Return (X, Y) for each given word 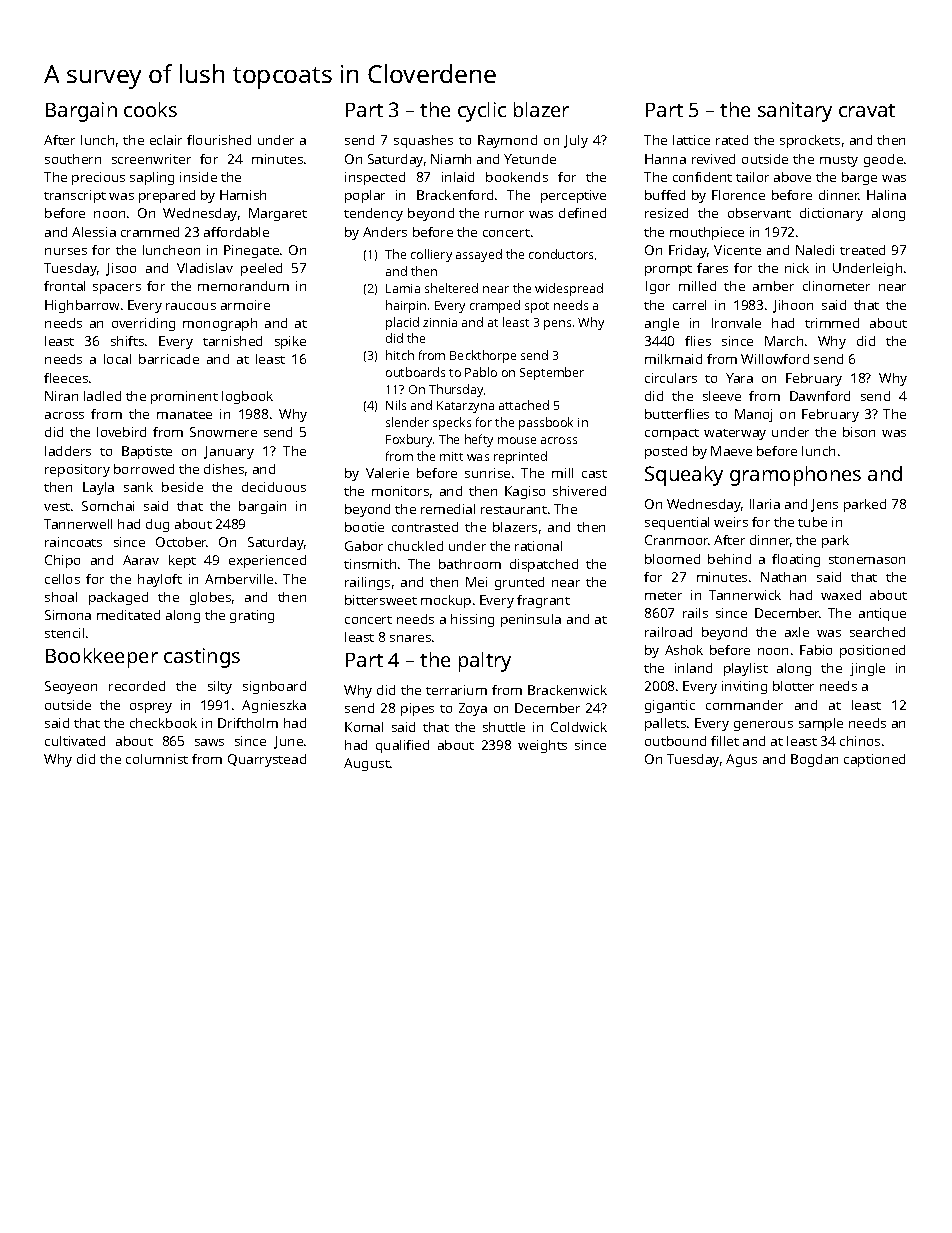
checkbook (163, 723)
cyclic (482, 112)
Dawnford (820, 396)
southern (73, 159)
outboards (415, 372)
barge (859, 178)
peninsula (531, 620)
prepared (167, 196)
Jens (824, 505)
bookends (517, 177)
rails (695, 613)
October (181, 542)
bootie (364, 527)
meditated (128, 615)
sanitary (795, 112)
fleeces (66, 378)
